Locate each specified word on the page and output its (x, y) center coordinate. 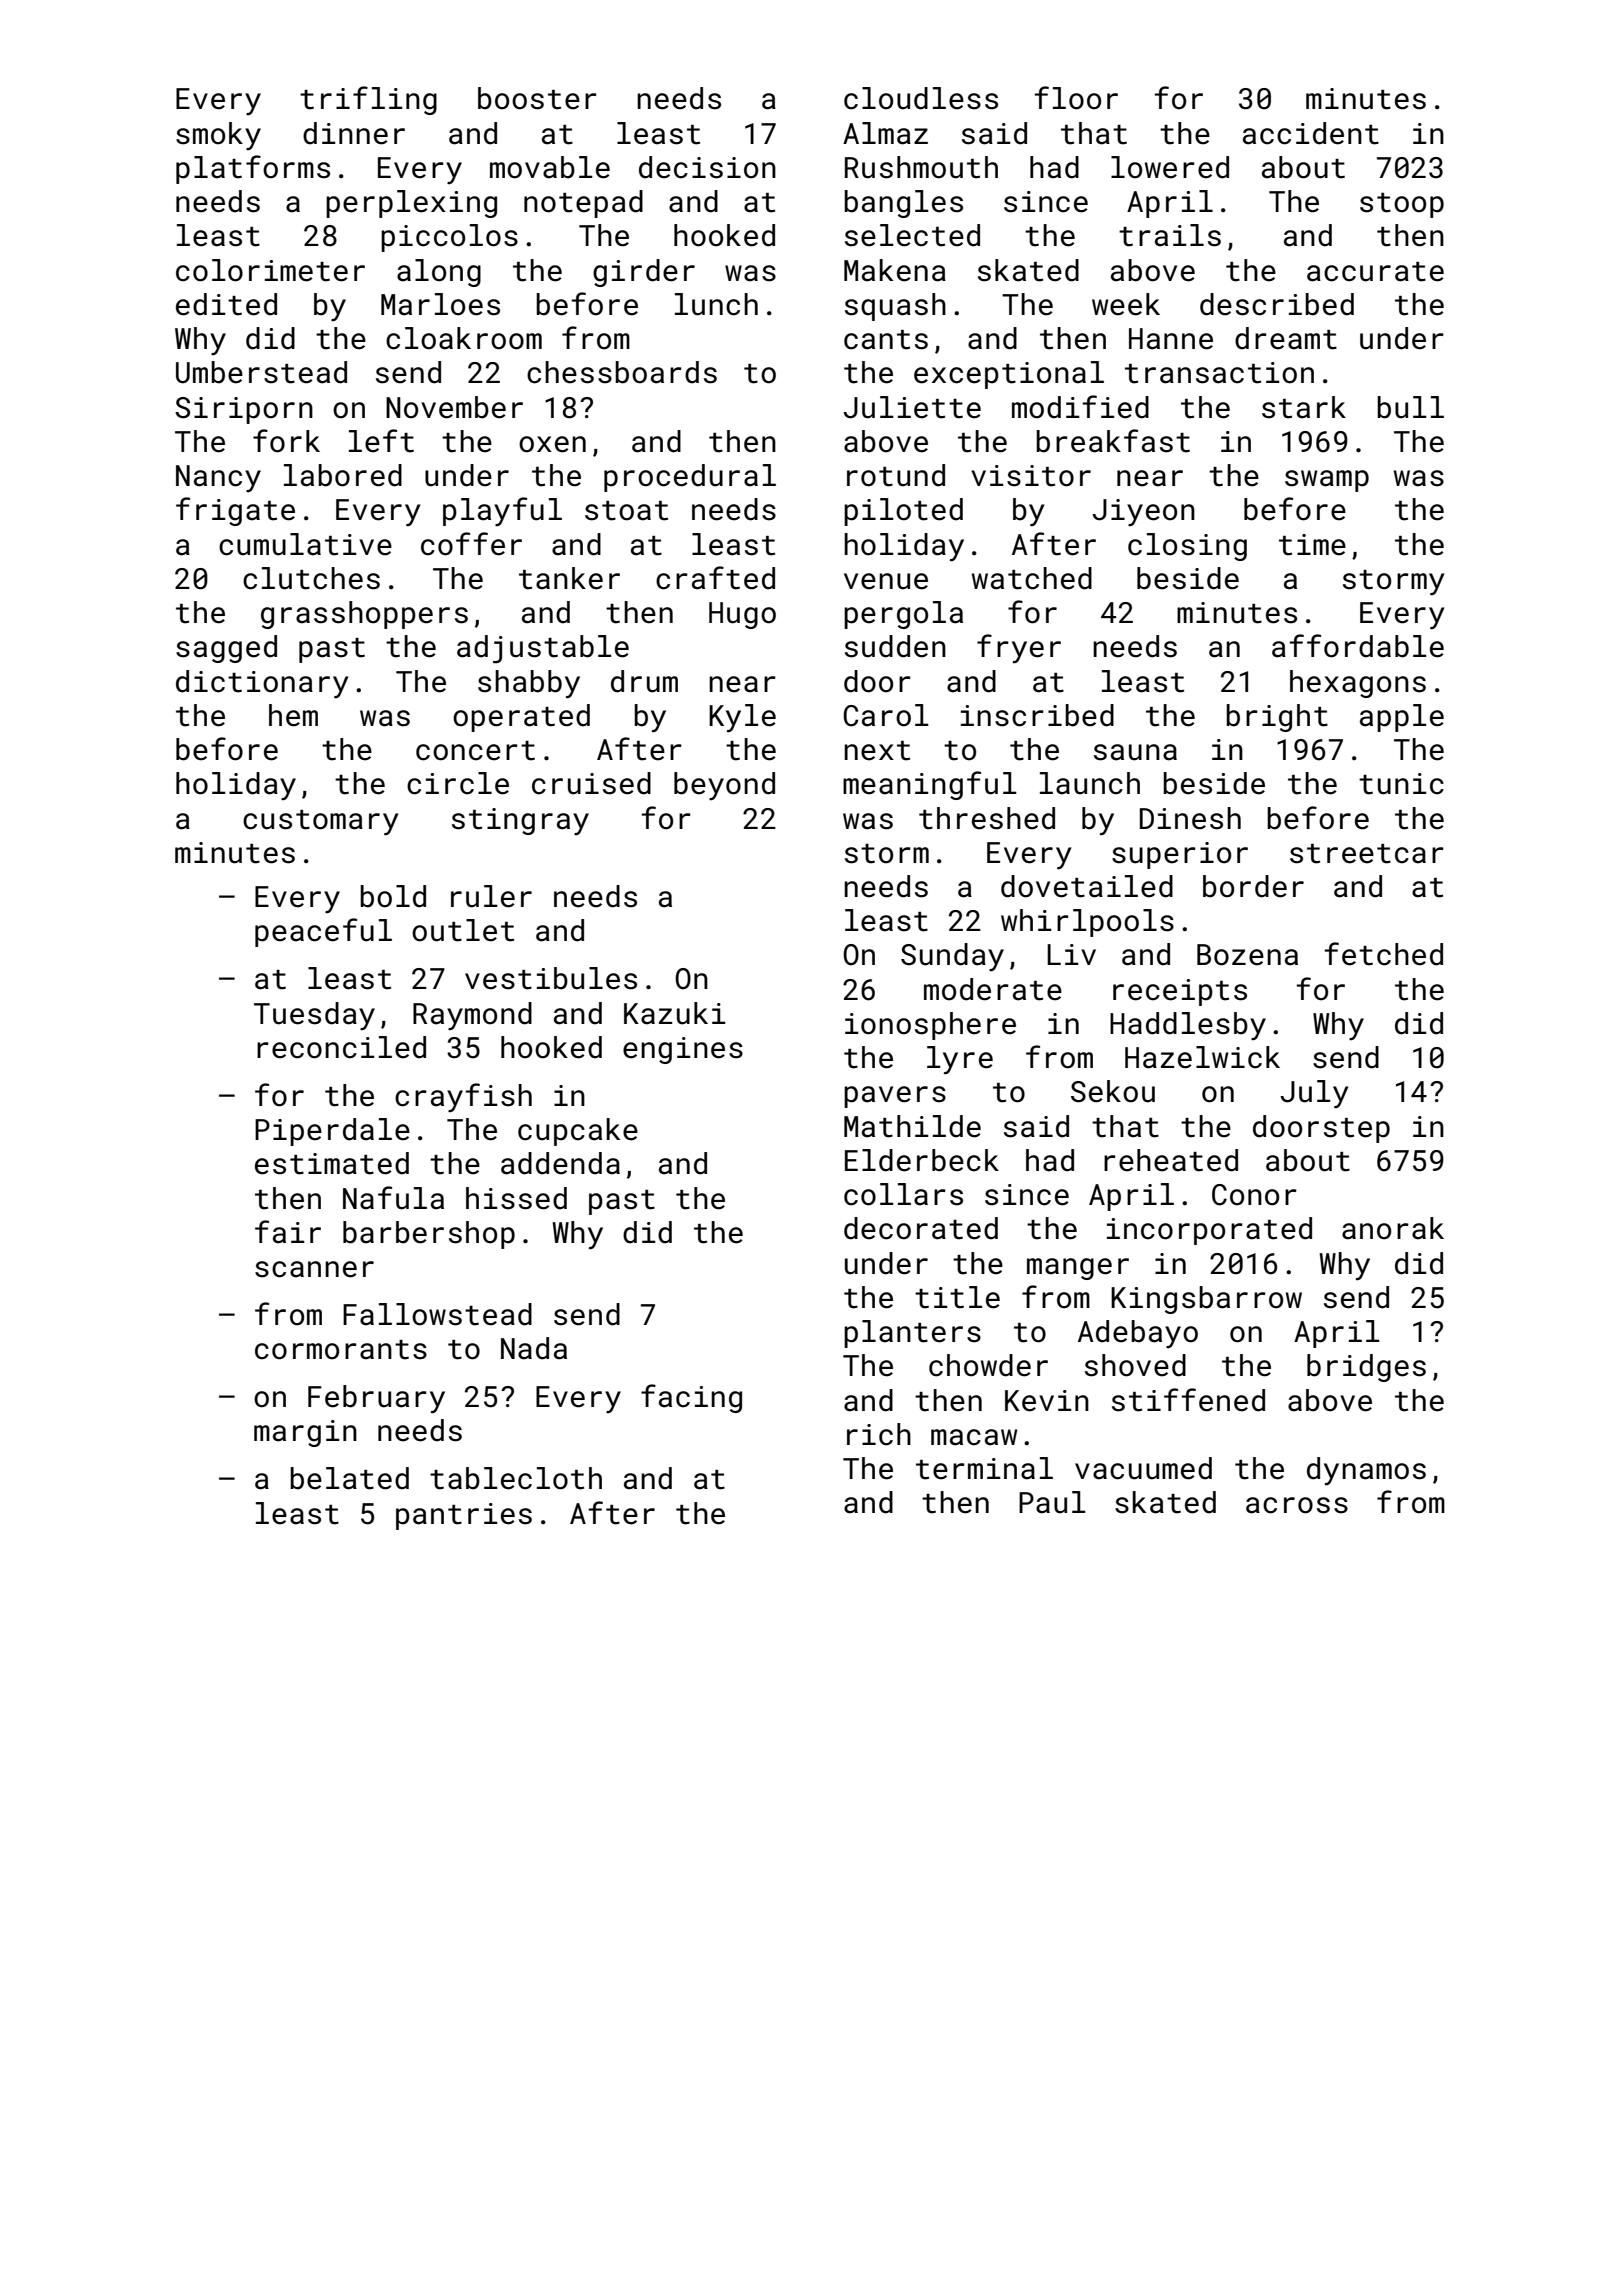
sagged (226, 649)
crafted (715, 578)
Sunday (952, 957)
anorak (1393, 1228)
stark (1304, 407)
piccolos (449, 238)
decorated (921, 1228)
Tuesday (314, 1016)
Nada (534, 1348)
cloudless (921, 98)
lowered (1170, 167)
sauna (1135, 752)
